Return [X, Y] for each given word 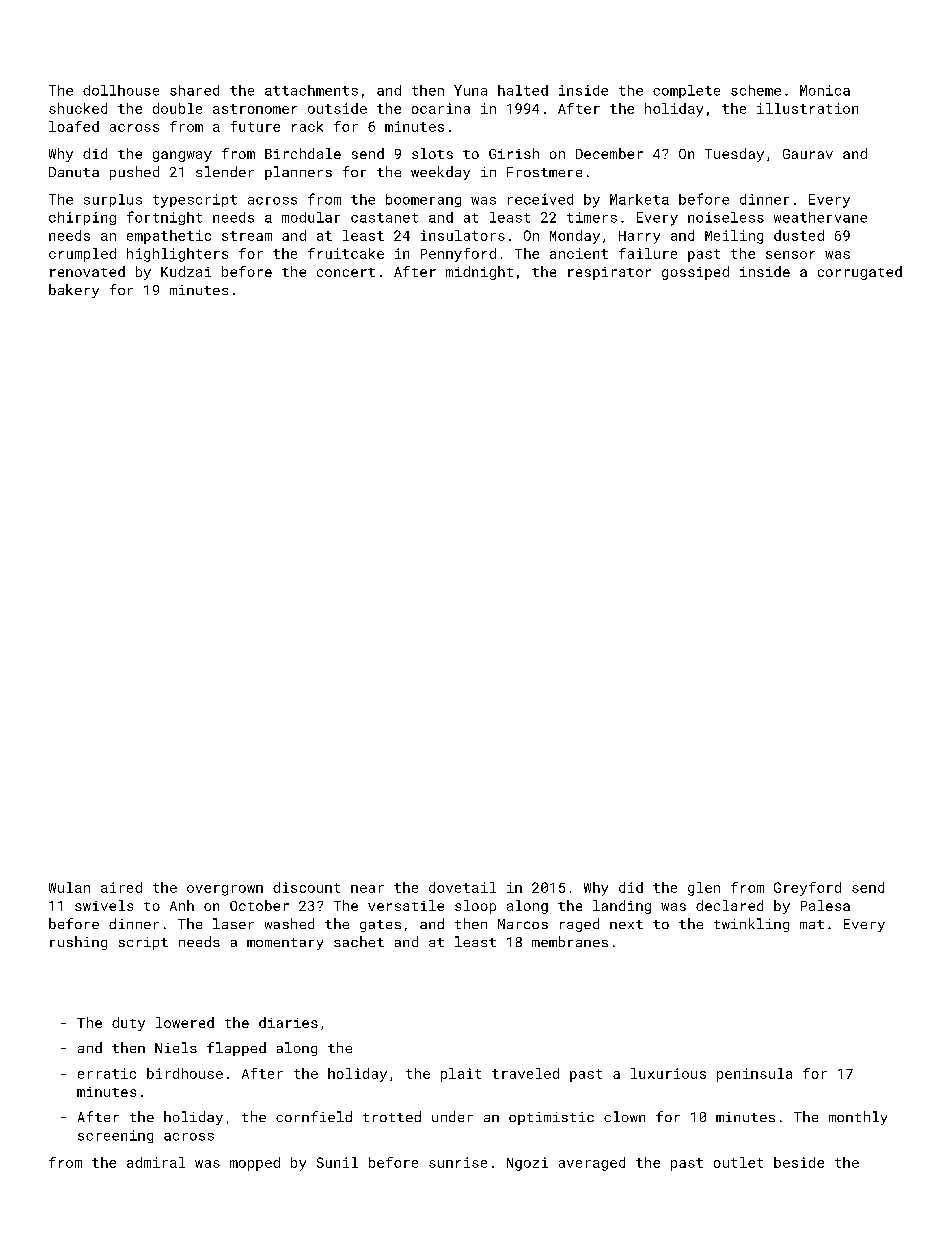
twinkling [751, 925]
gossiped [695, 273]
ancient [579, 253]
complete [686, 91]
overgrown [225, 890]
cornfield [314, 1116]
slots [432, 153]
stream [247, 236]
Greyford [807, 889]
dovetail [462, 887]
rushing [78, 943]
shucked [78, 108]
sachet [359, 941]
